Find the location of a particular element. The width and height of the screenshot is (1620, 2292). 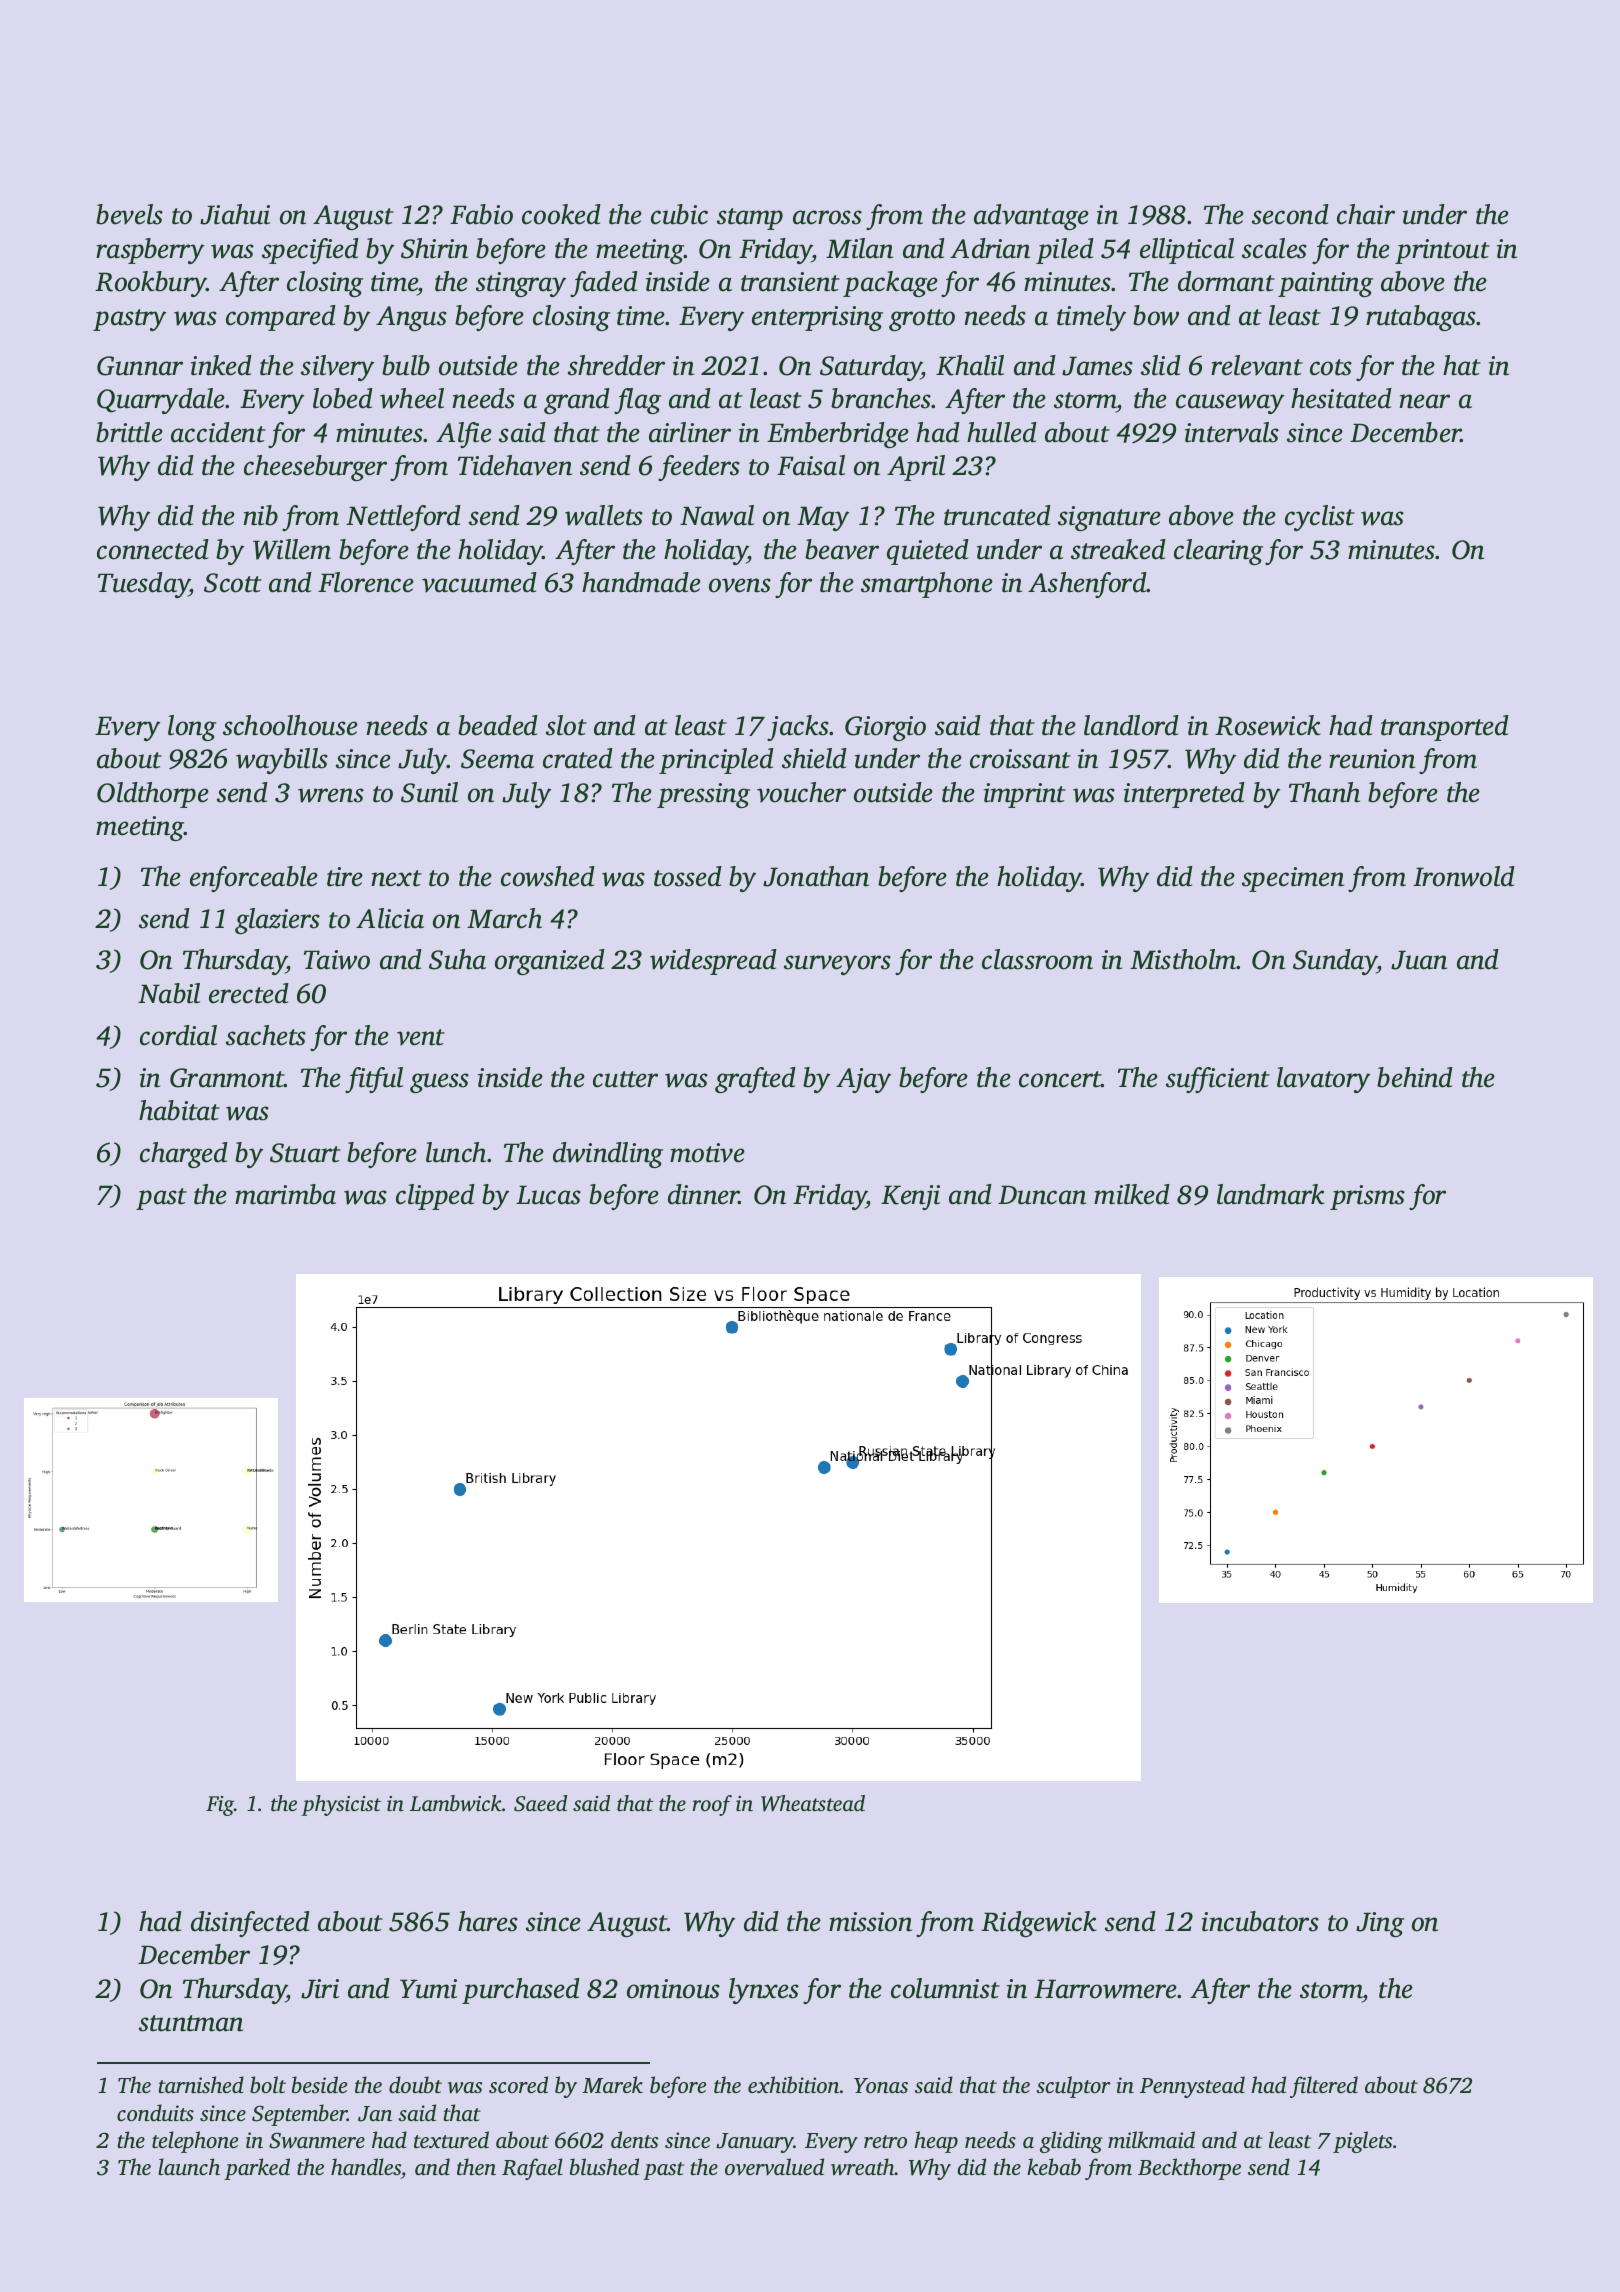

parked is located at coordinates (257, 2169).
